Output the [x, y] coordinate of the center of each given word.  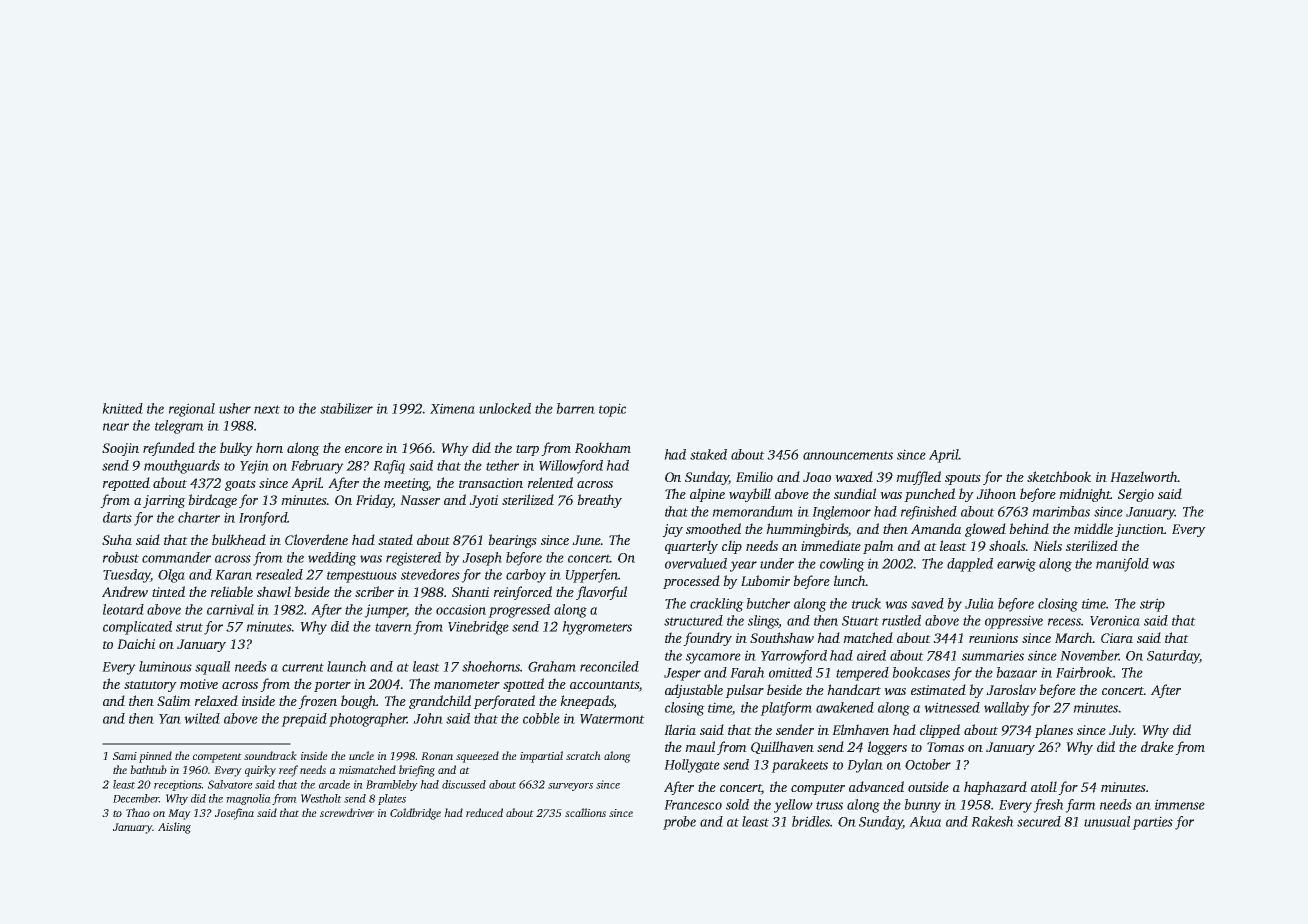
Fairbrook [1084, 672]
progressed [519, 611]
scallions [585, 812]
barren [575, 408]
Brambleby [392, 785]
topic [612, 410]
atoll [1044, 786]
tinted [168, 591]
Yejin [254, 467]
